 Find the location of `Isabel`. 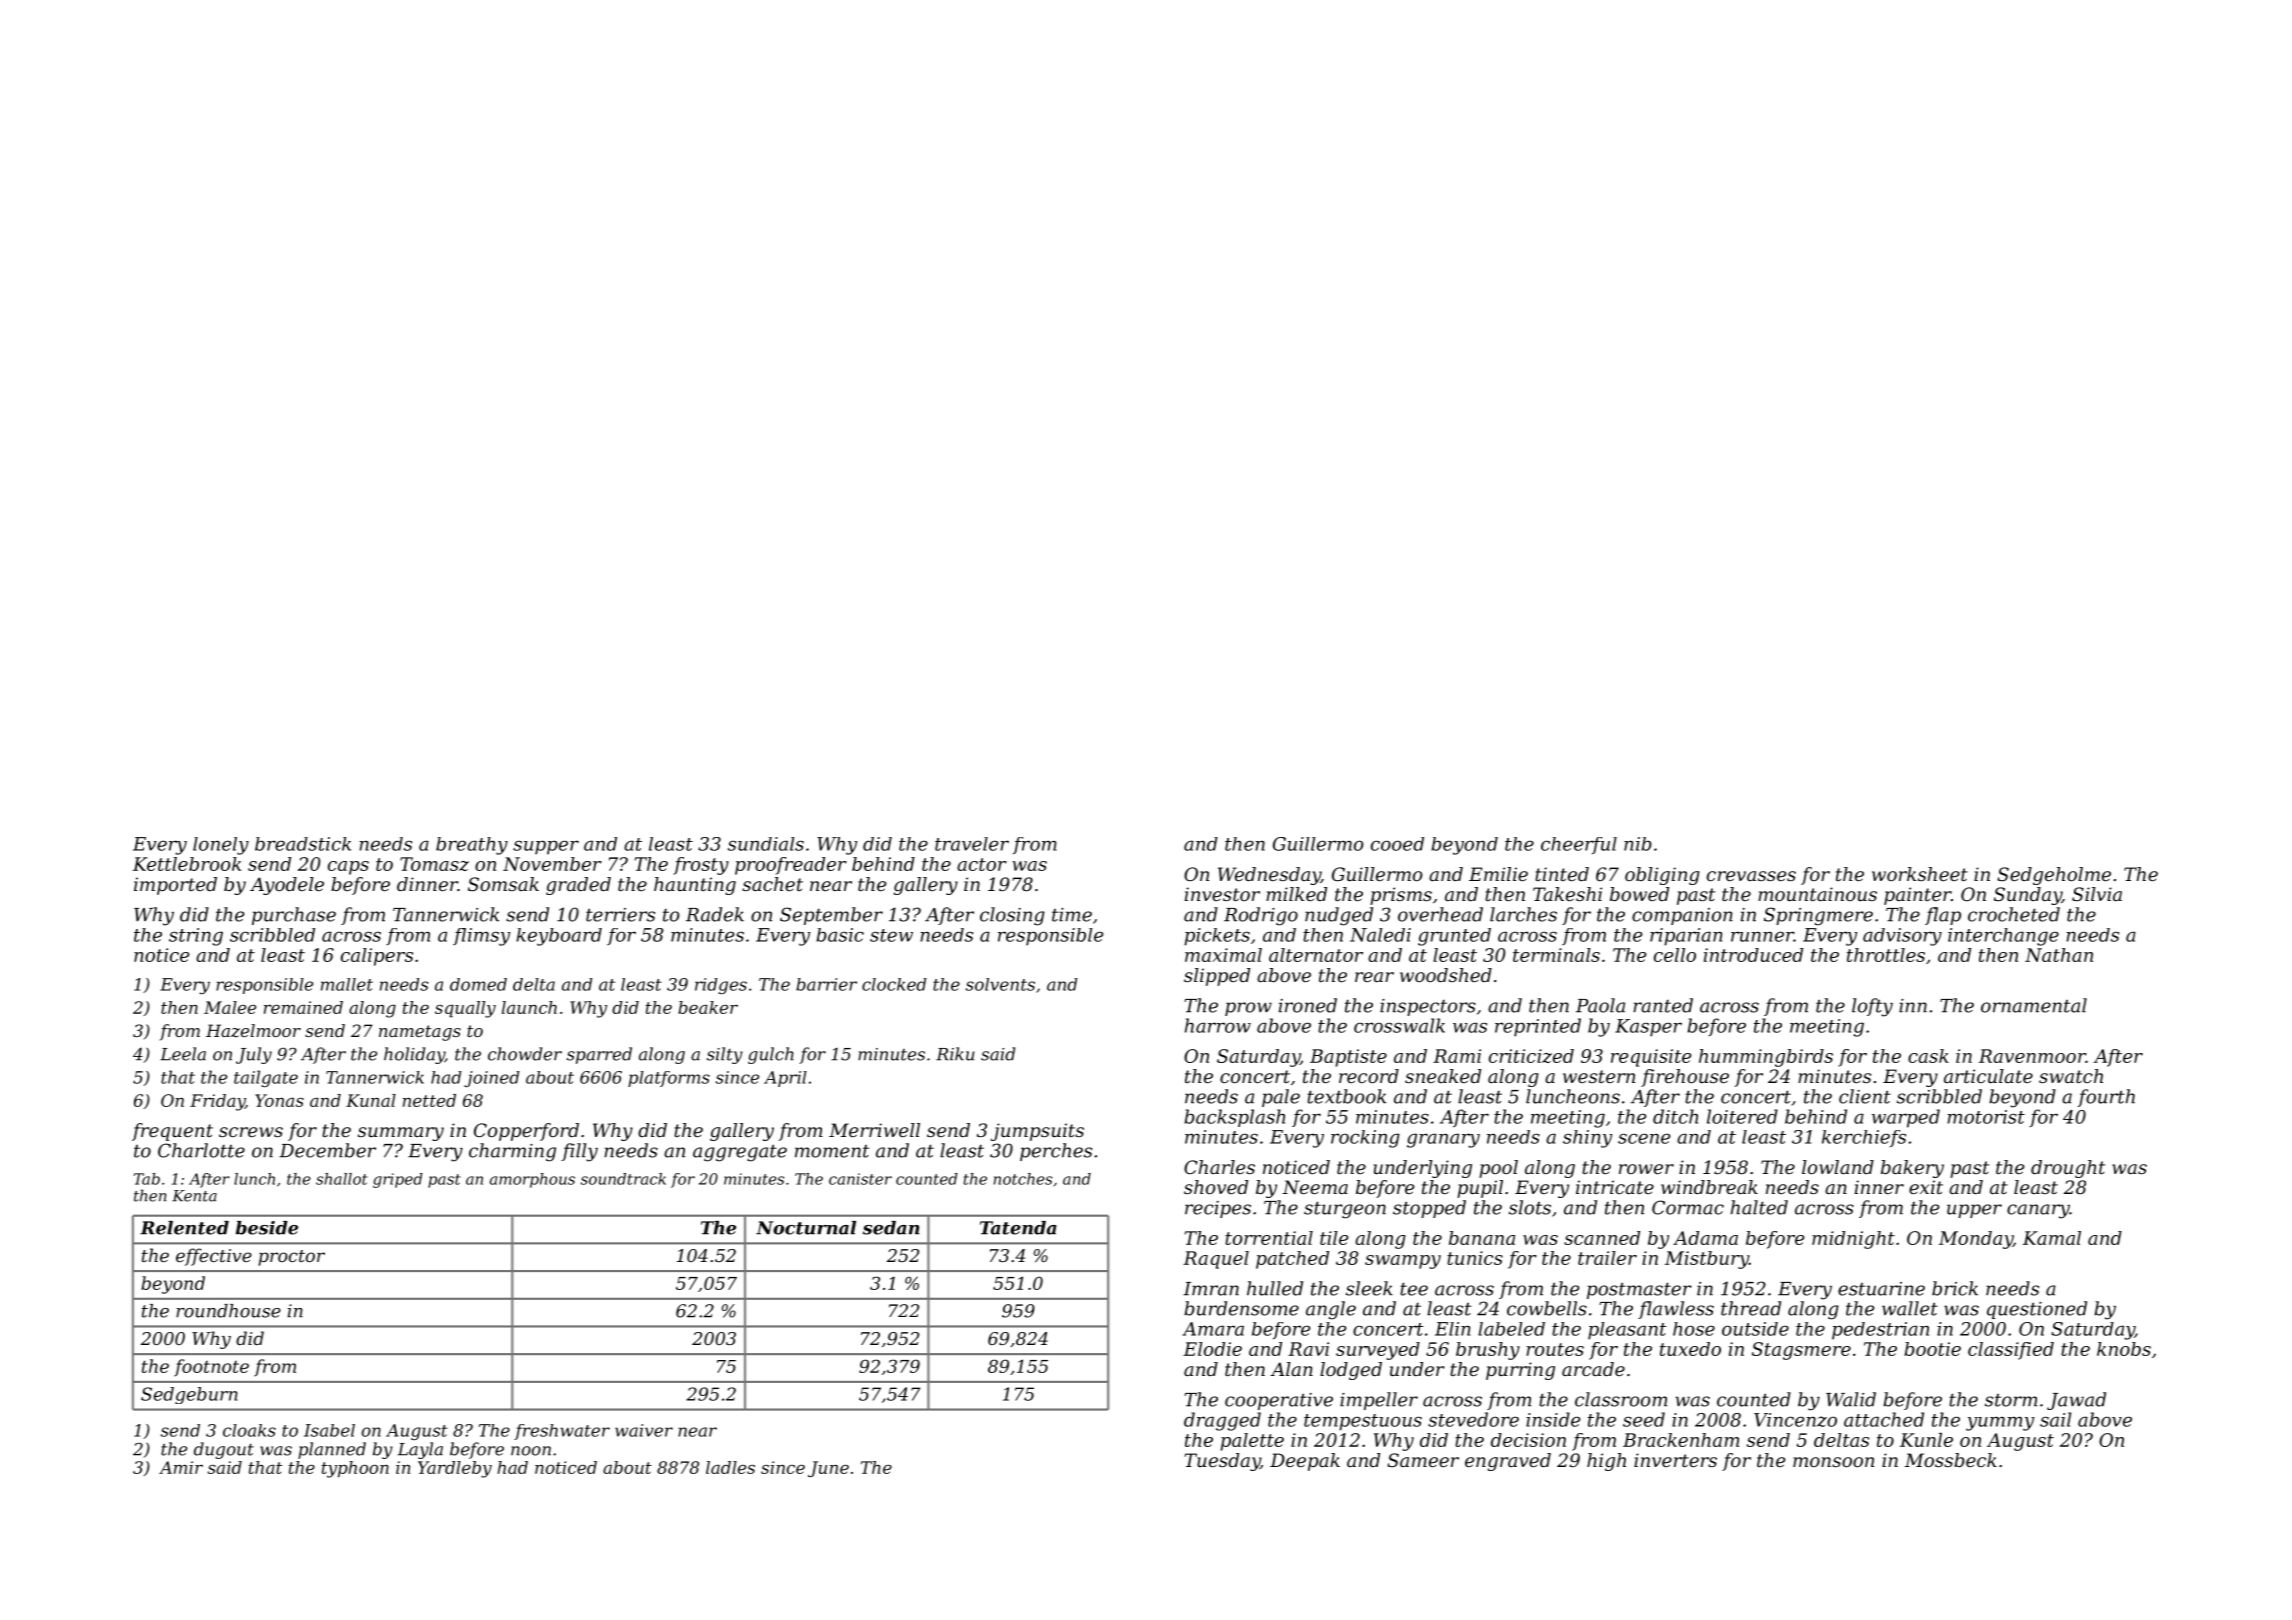

Isabel is located at coordinates (329, 1430).
